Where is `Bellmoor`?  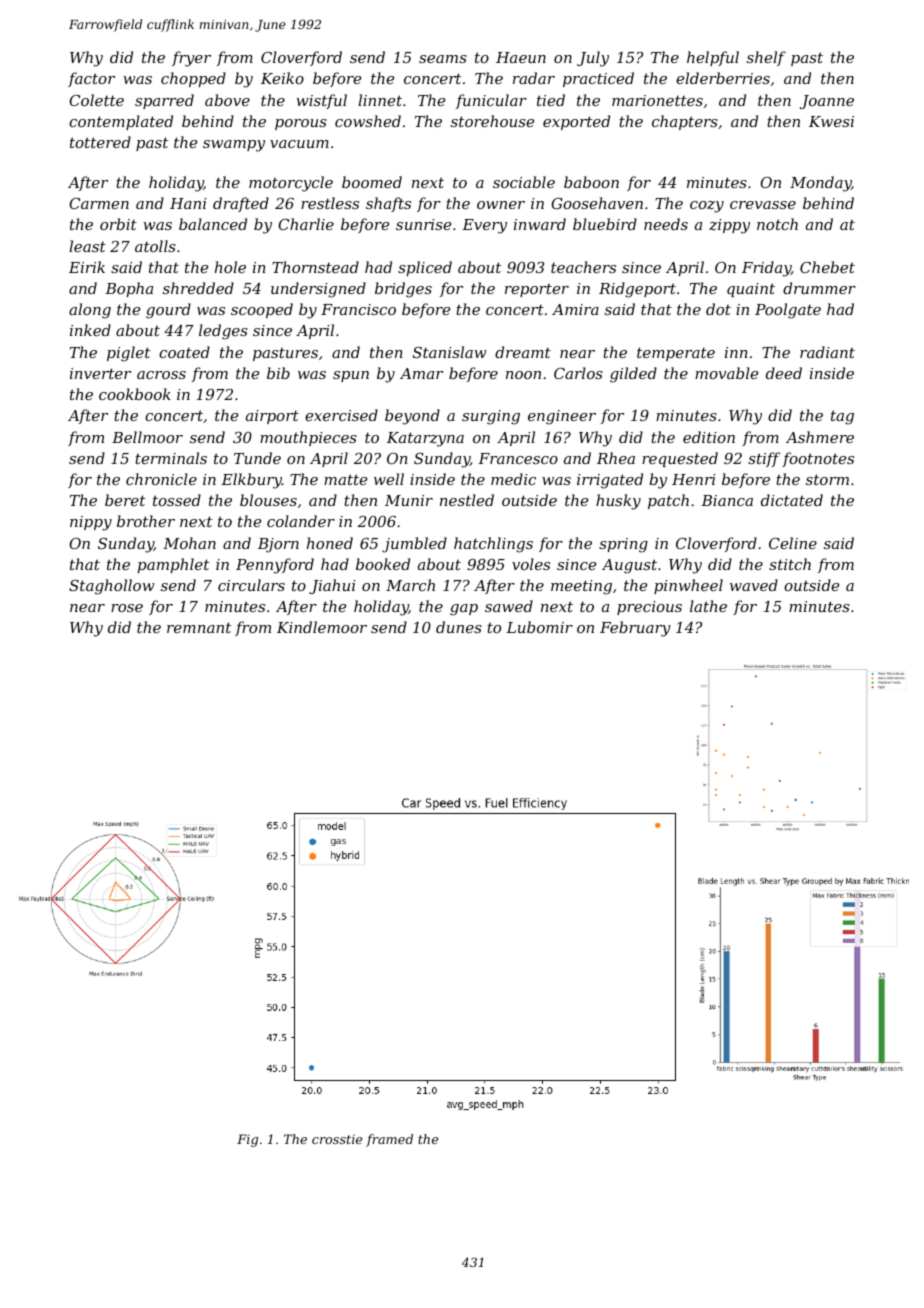 Bellmoor is located at coordinates (147, 437).
